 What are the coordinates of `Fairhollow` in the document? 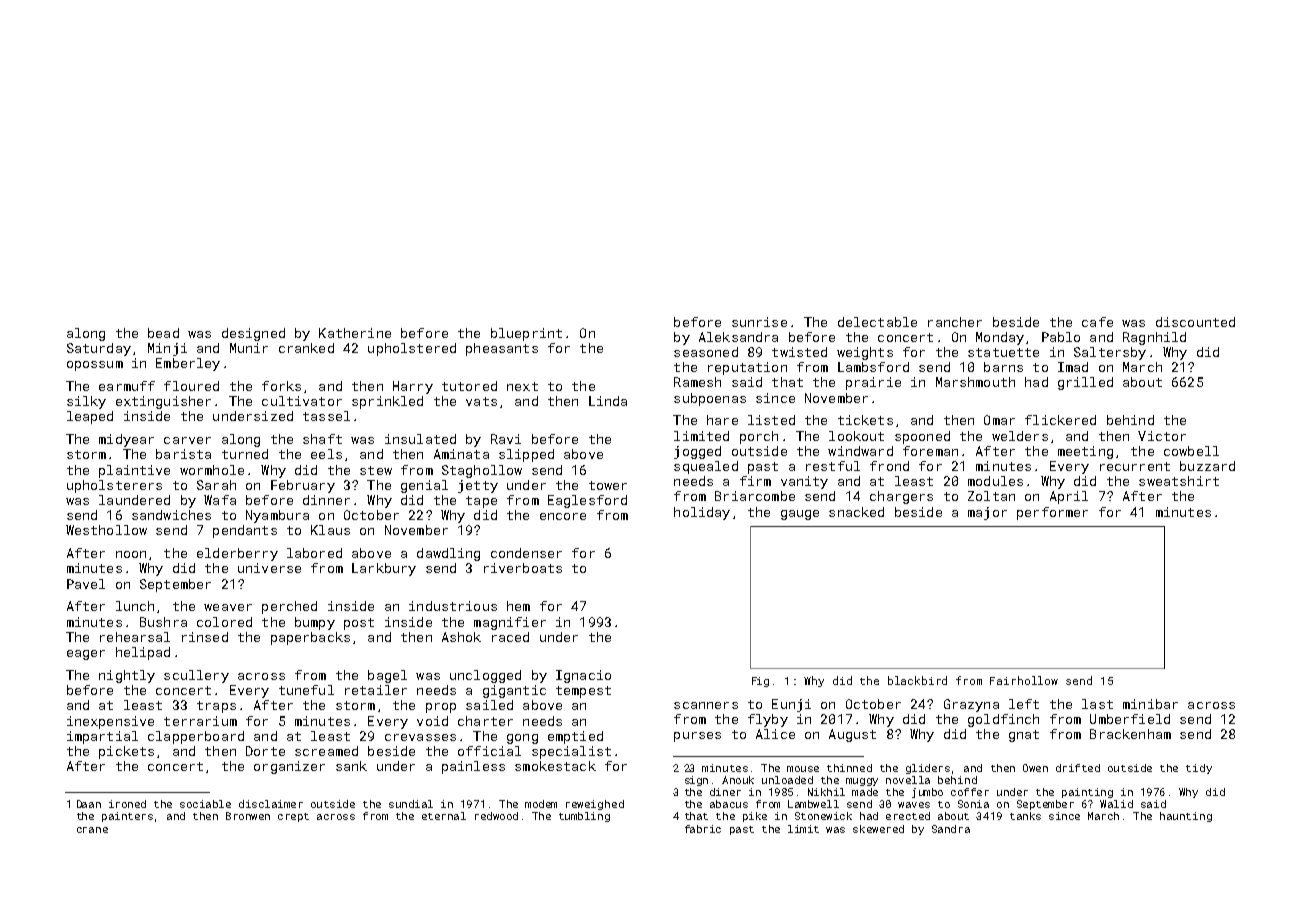 It's located at (1024, 680).
